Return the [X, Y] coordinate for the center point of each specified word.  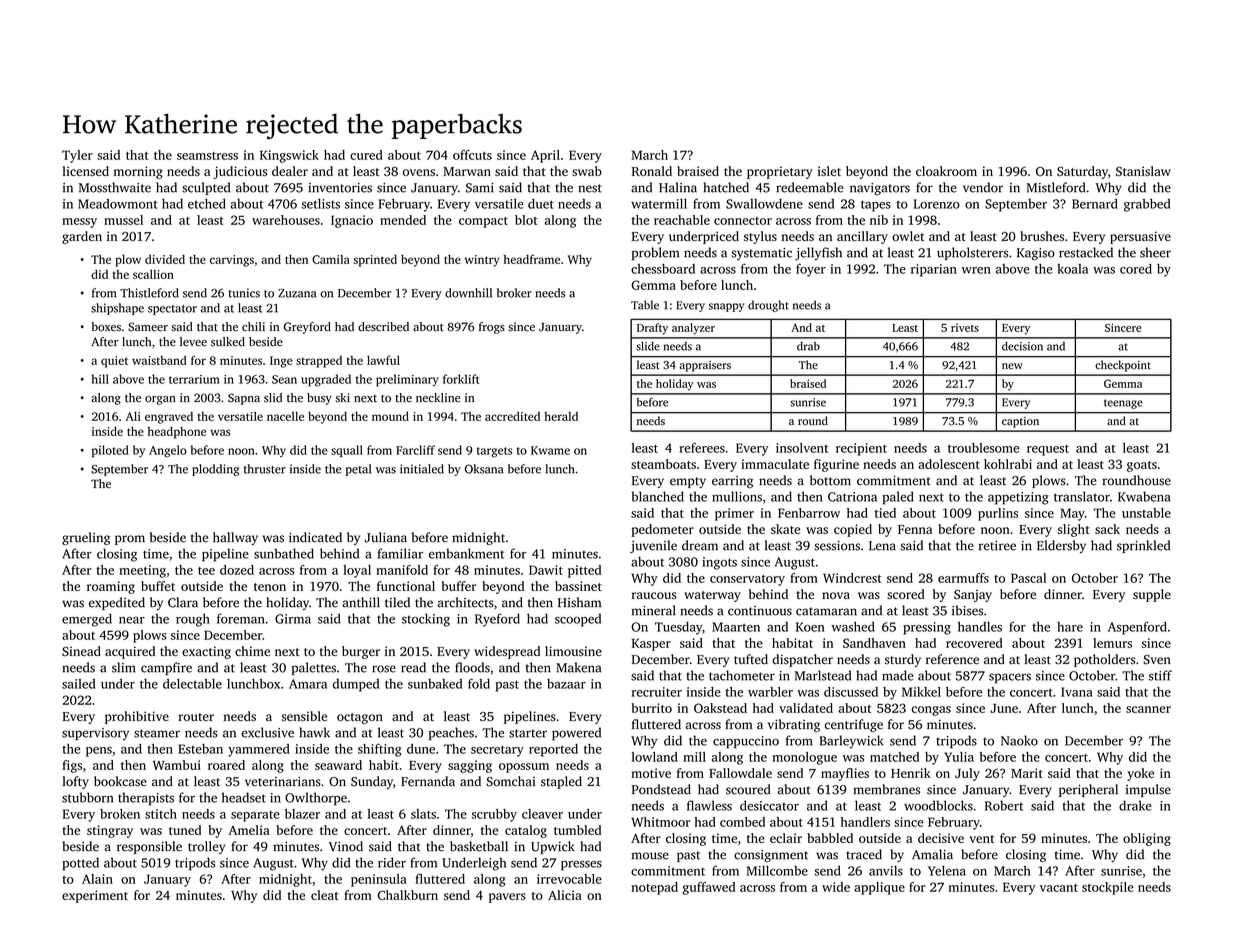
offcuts [472, 155]
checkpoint [1123, 366]
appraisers [705, 366]
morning [138, 172]
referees [702, 448]
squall [347, 451]
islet [829, 171]
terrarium [194, 379]
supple [1152, 595]
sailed [78, 684]
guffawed [709, 888]
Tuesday [678, 628]
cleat [325, 895]
